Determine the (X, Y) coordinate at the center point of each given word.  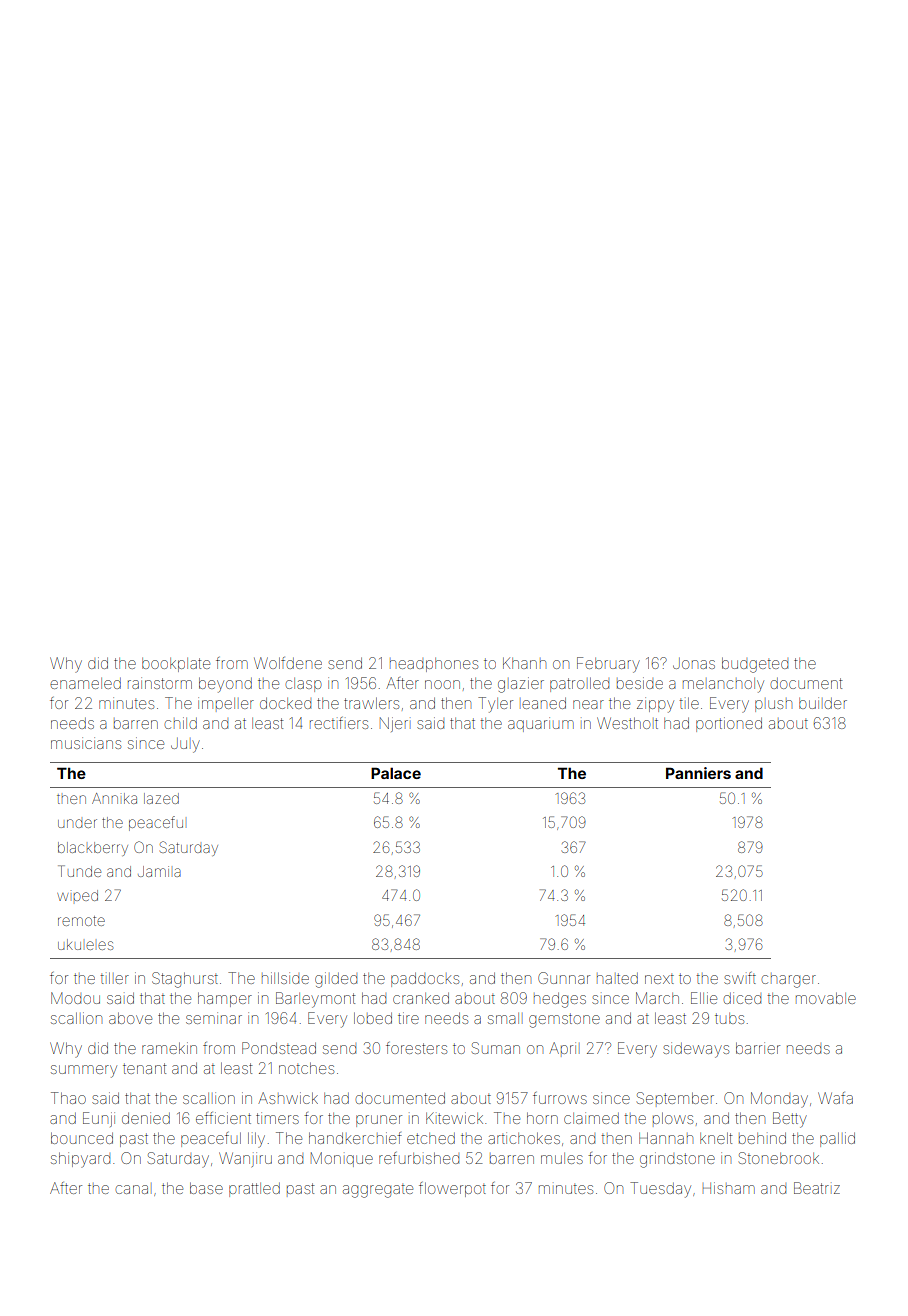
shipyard (80, 1160)
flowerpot (452, 1189)
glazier (521, 685)
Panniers (698, 773)
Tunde (79, 871)
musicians (86, 743)
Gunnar (564, 978)
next (659, 979)
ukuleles (85, 944)
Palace (396, 773)
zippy (655, 705)
